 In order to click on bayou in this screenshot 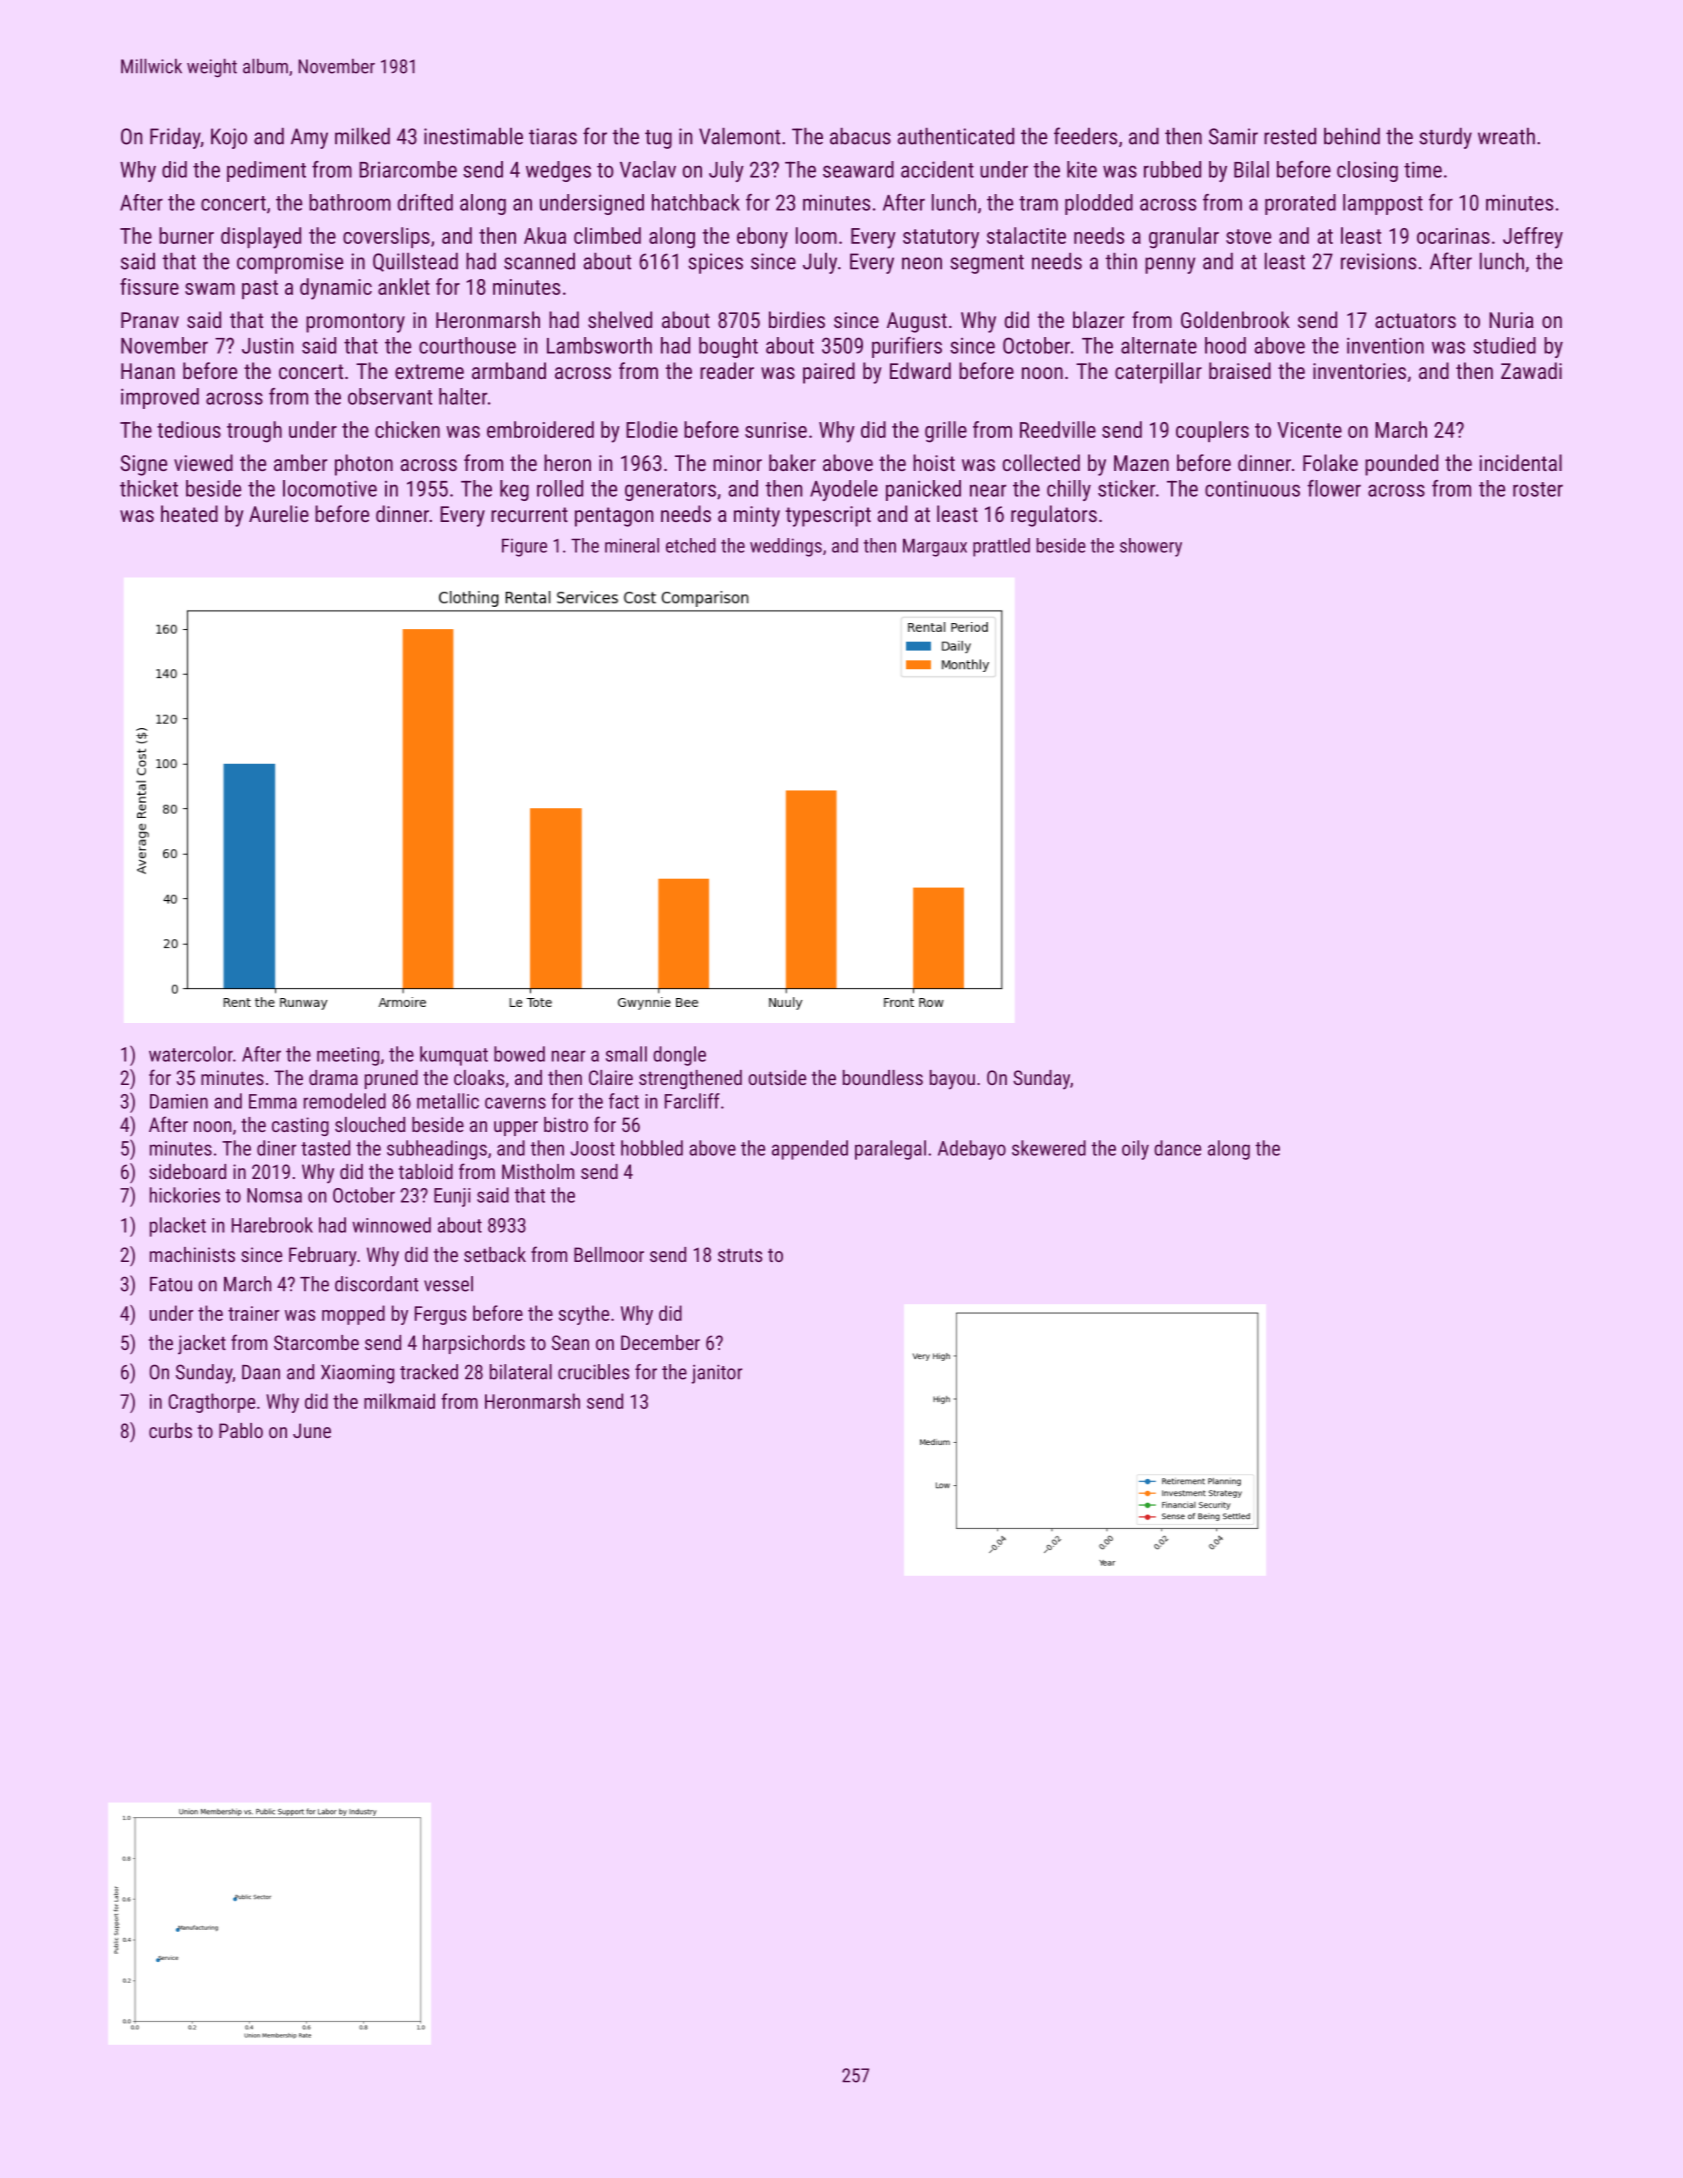, I will do `click(952, 1080)`.
